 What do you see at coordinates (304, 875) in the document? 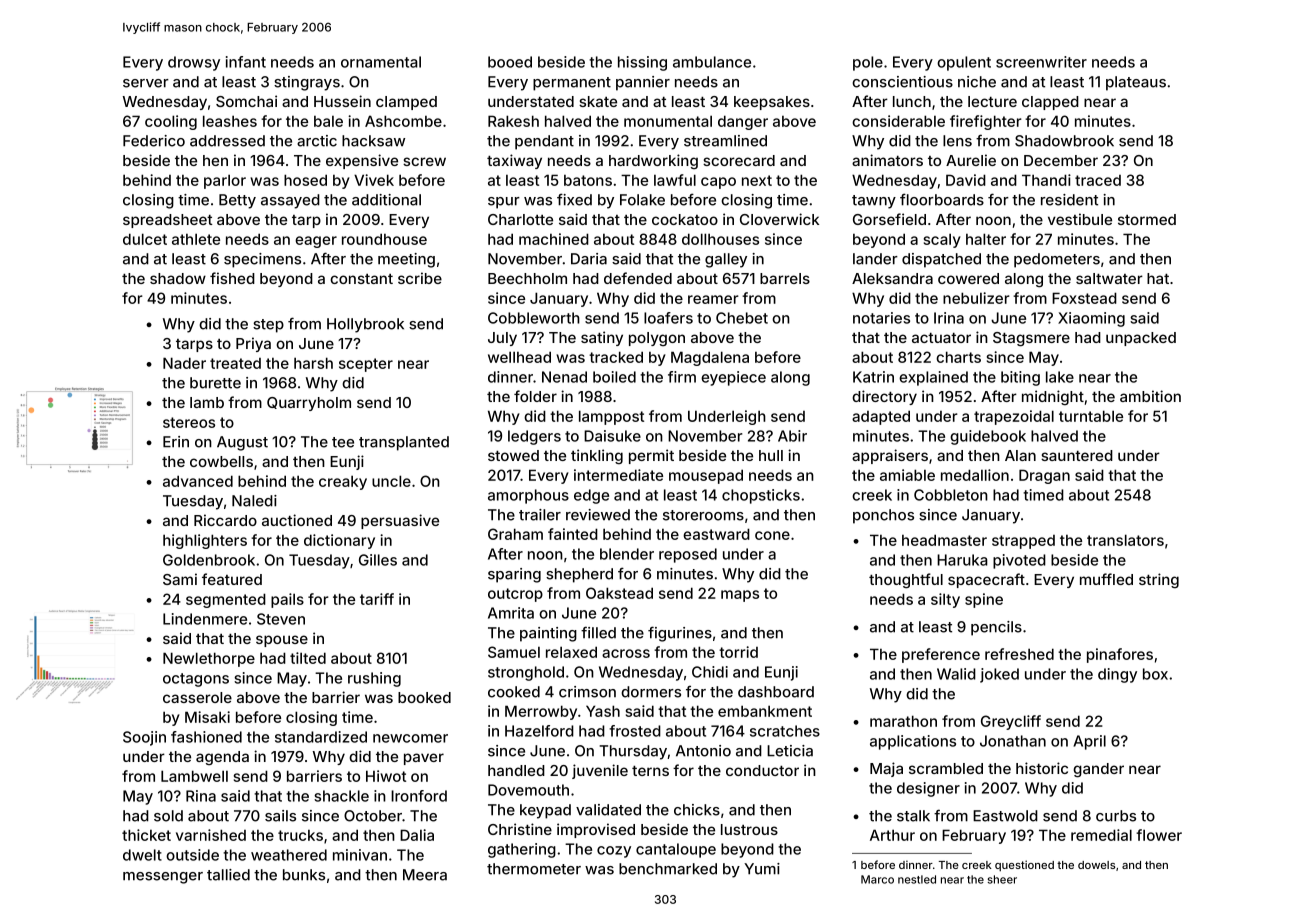
I see `bunks` at bounding box center [304, 875].
